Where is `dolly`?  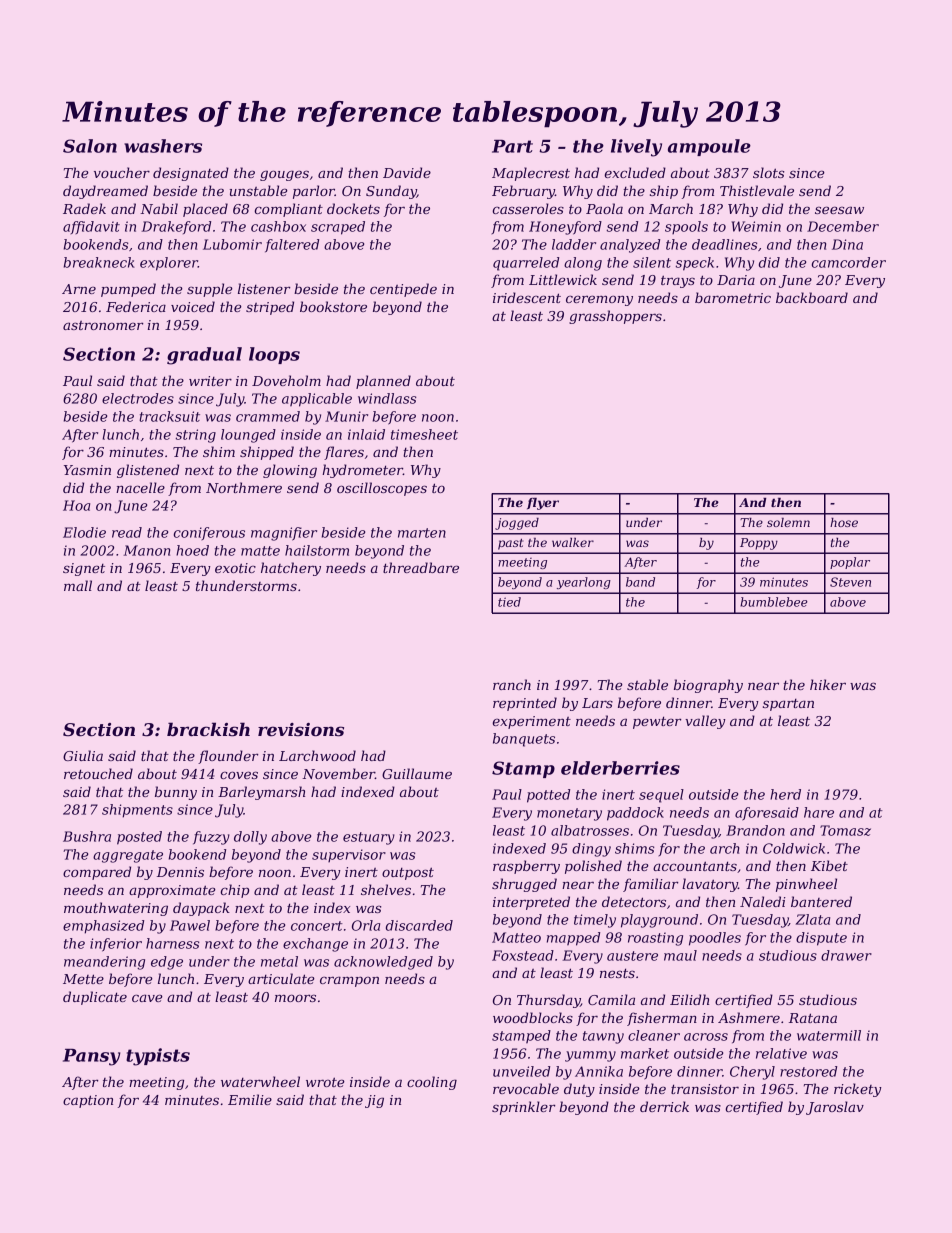 dolly is located at coordinates (250, 838).
